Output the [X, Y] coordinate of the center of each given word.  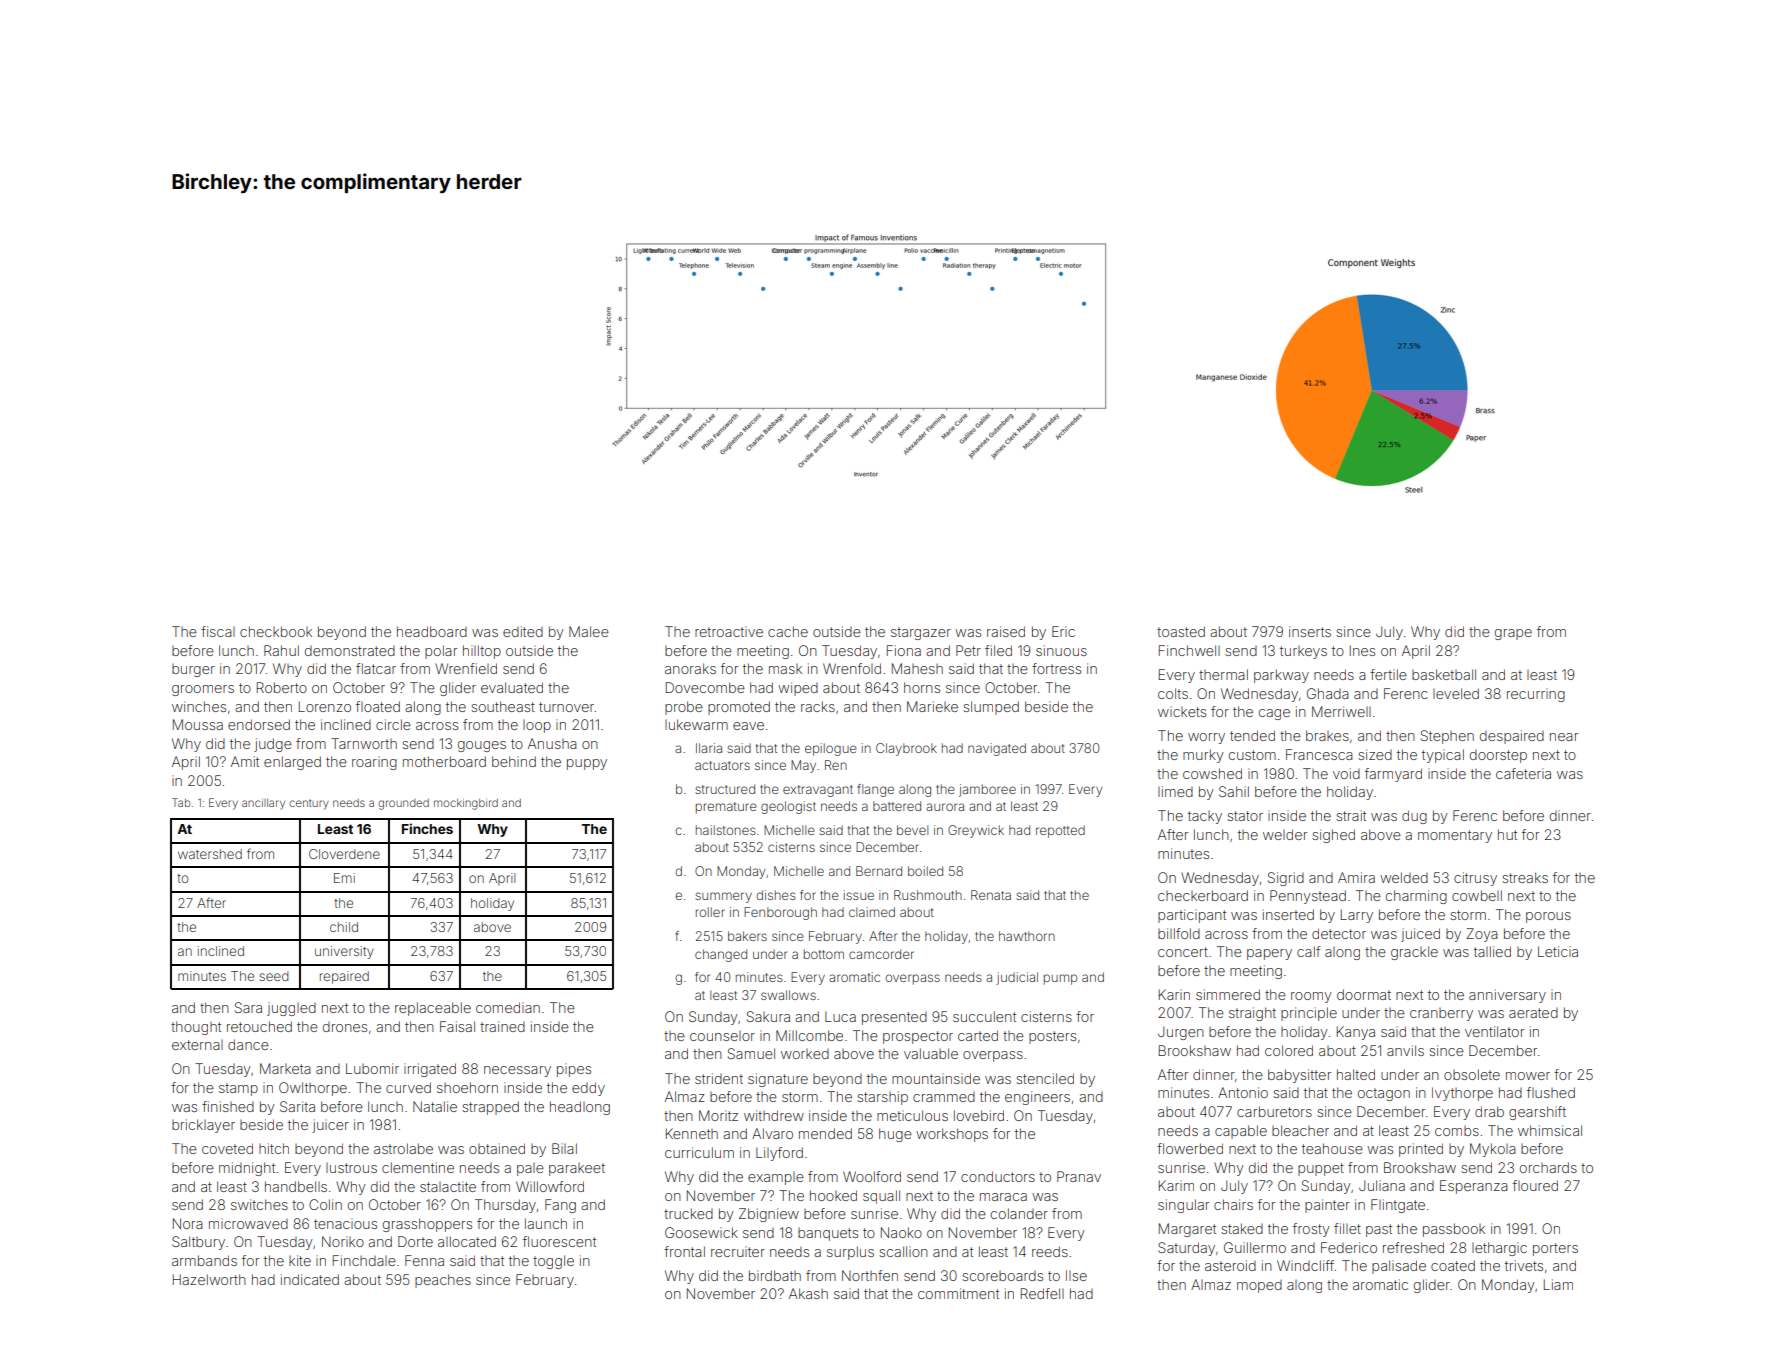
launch [546, 1223]
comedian [508, 1007]
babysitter [1299, 1076]
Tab [181, 802]
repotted [1060, 831]
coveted [227, 1148]
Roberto [282, 687]
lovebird [979, 1115]
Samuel [751, 1053]
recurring [1536, 695]
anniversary [1507, 996]
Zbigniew [769, 1215]
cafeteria [1523, 773]
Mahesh [917, 668]
